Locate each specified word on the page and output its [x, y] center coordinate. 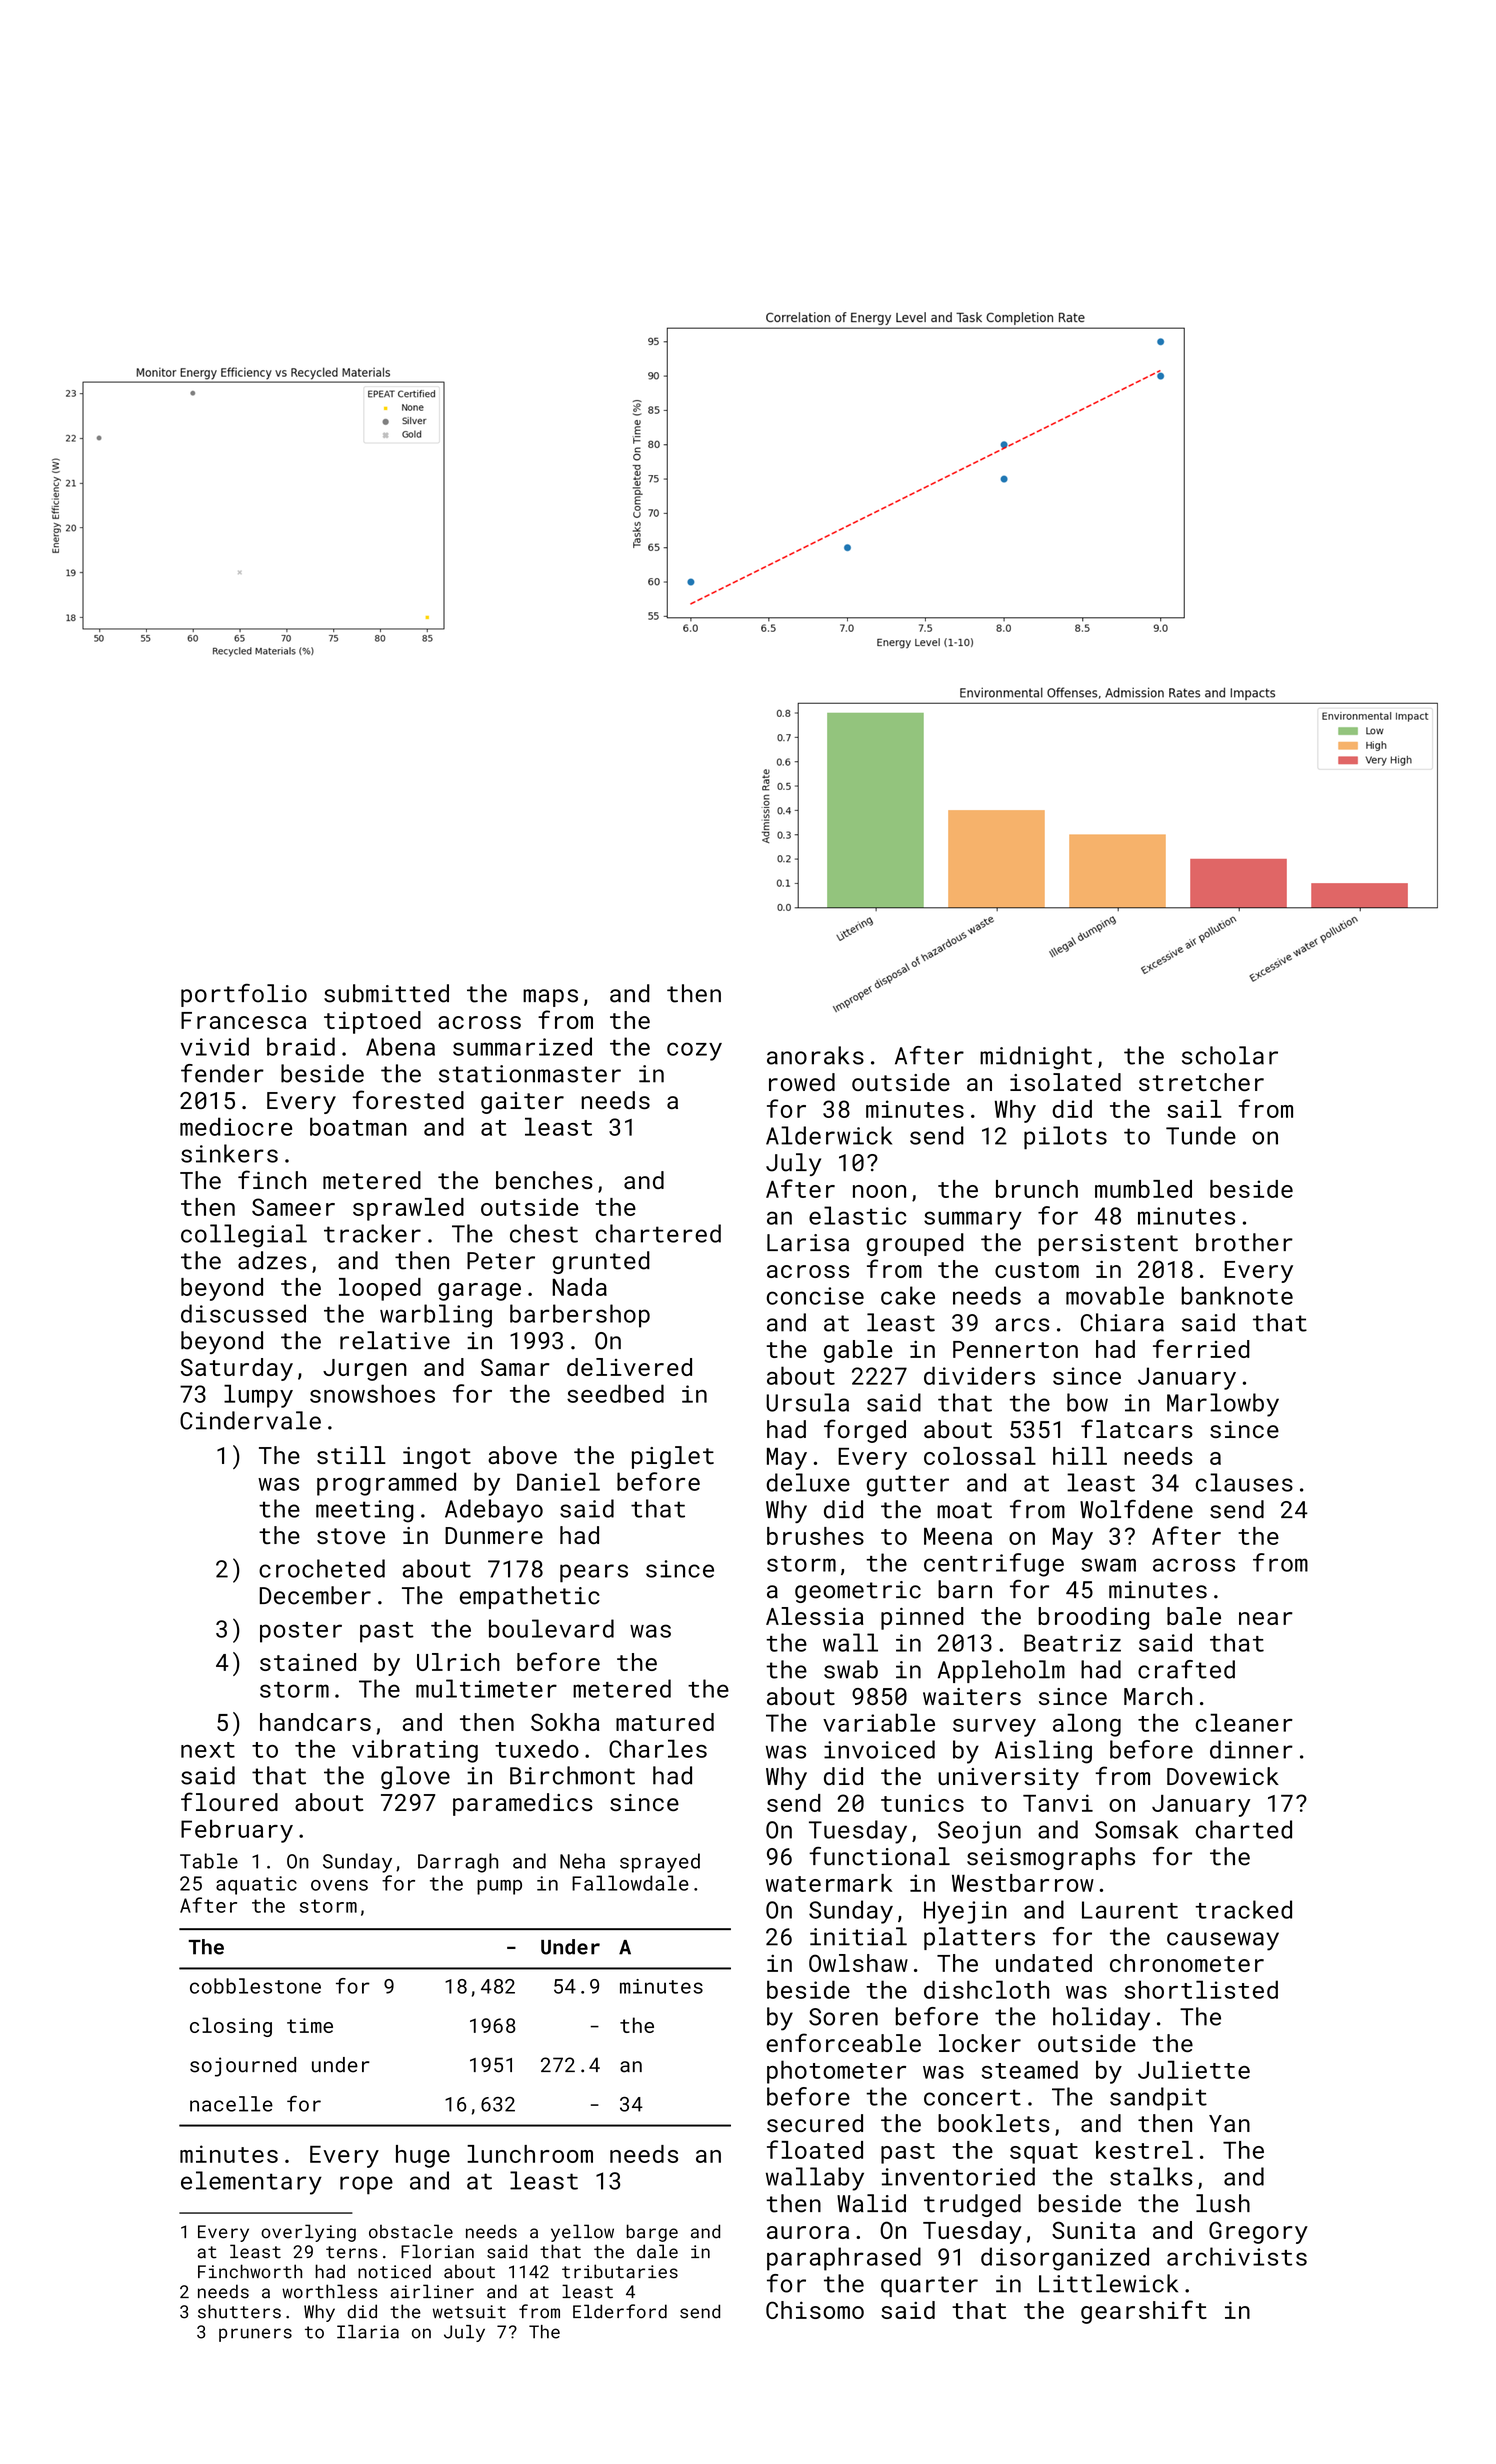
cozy [694, 1051]
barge [652, 2233]
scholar [1230, 1055]
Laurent [1130, 1910]
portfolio [244, 995]
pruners [255, 2335]
